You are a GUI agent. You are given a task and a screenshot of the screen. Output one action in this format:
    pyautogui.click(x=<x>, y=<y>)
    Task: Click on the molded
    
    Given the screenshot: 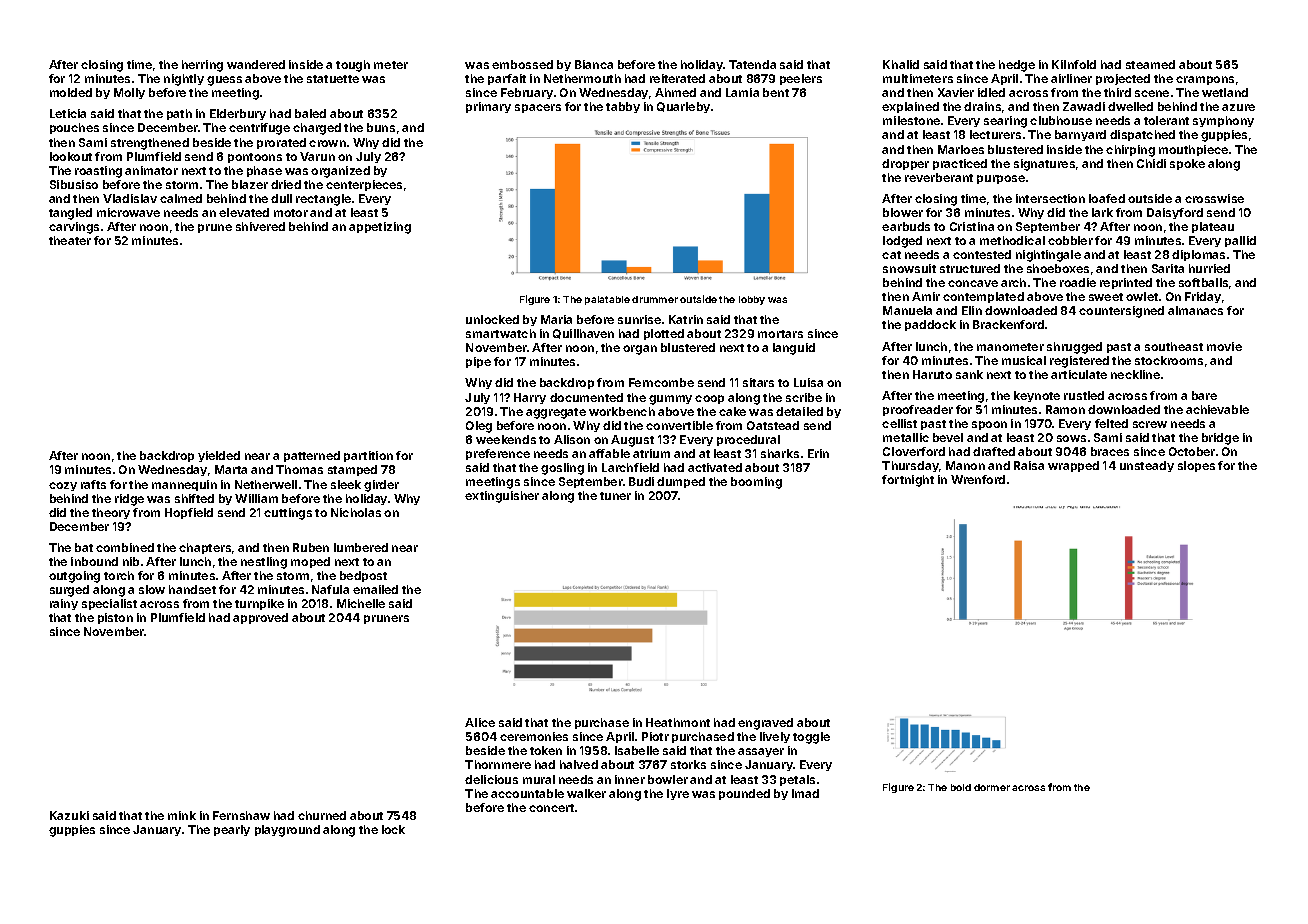 What is the action you would take?
    pyautogui.click(x=71, y=92)
